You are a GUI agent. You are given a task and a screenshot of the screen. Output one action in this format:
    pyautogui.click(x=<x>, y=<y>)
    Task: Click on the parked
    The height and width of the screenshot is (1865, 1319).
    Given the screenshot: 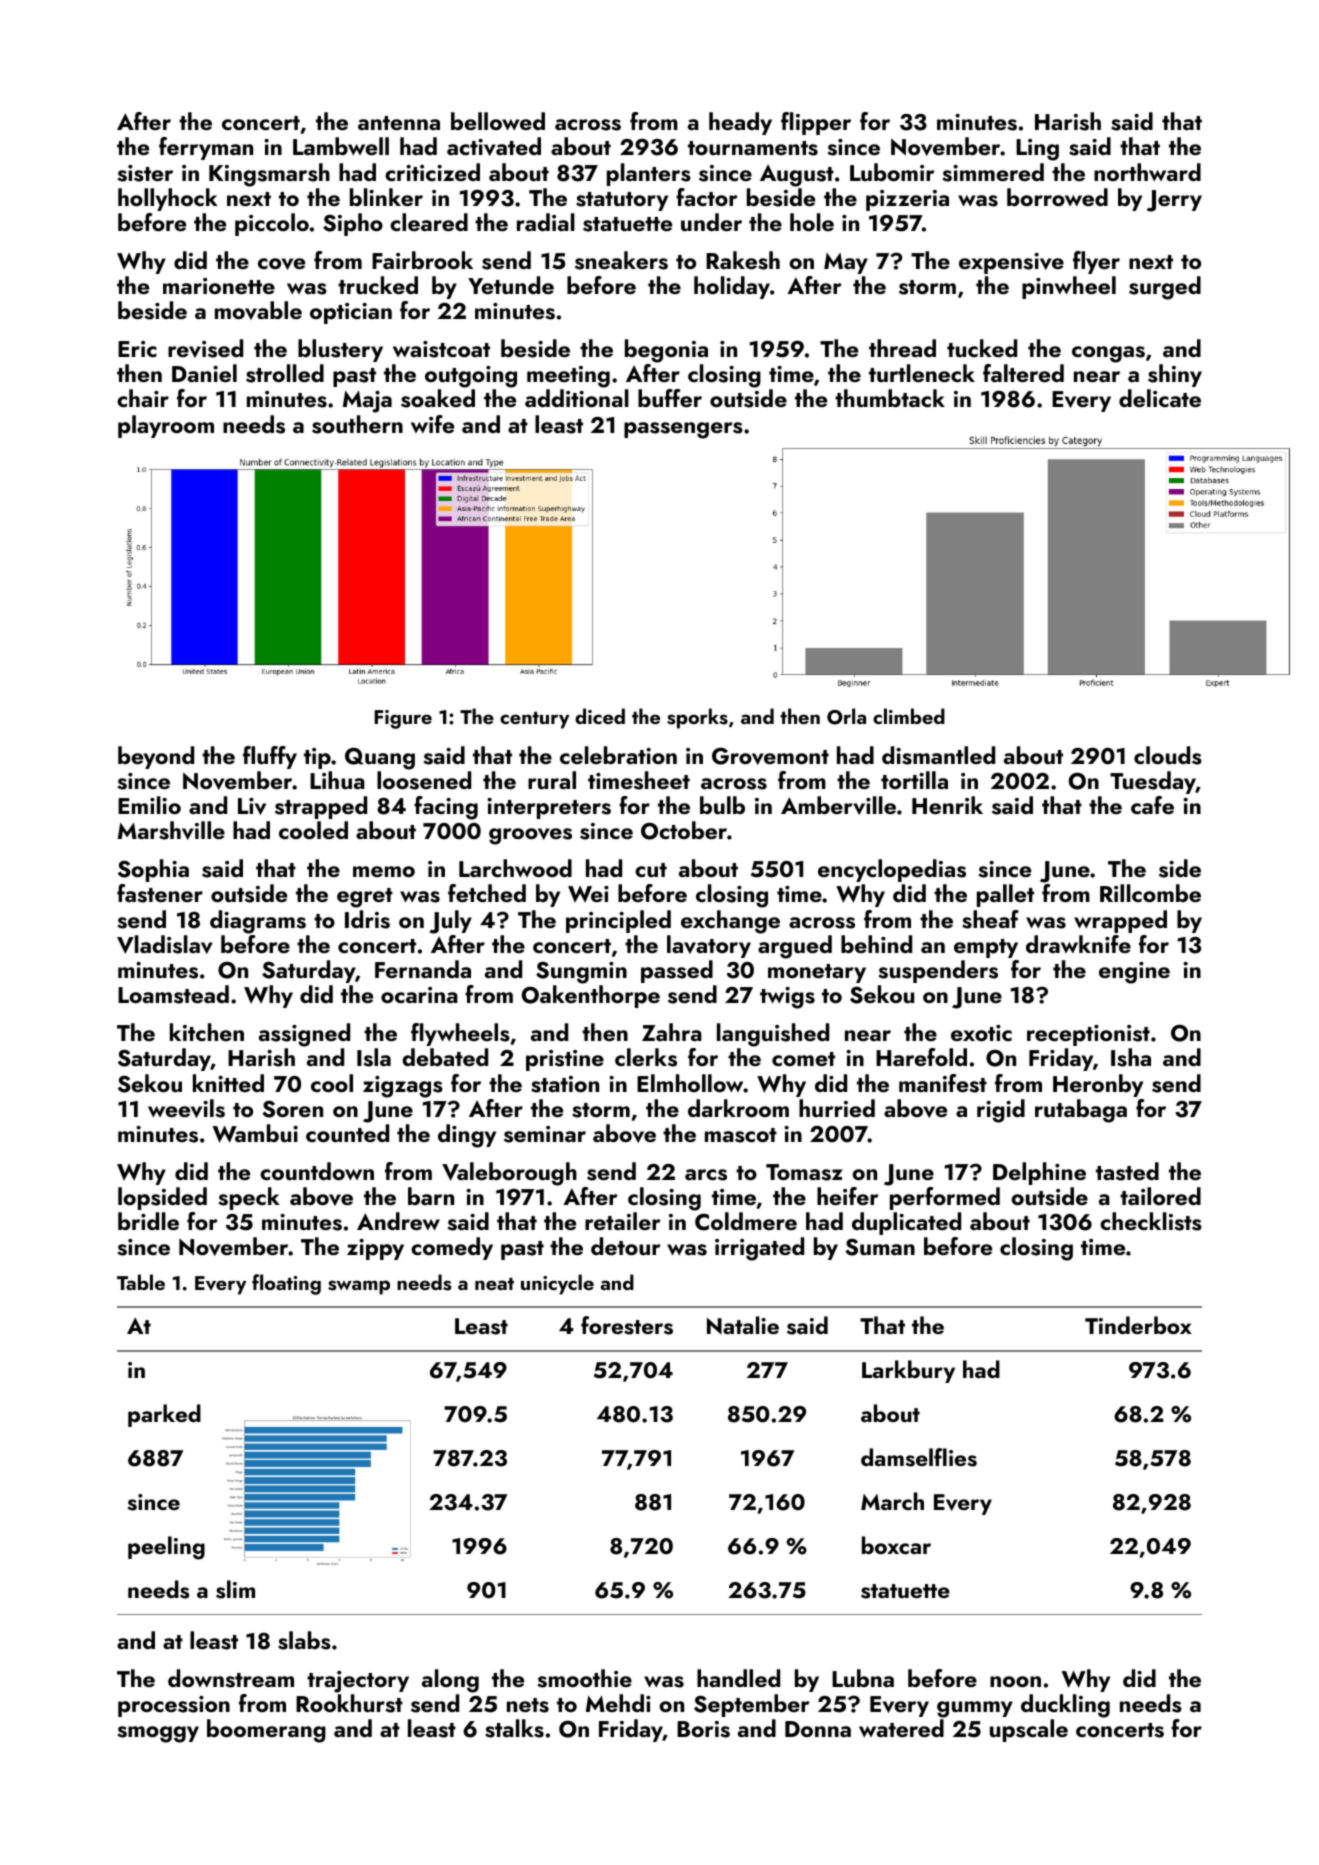 What is the action you would take?
    pyautogui.click(x=164, y=1415)
